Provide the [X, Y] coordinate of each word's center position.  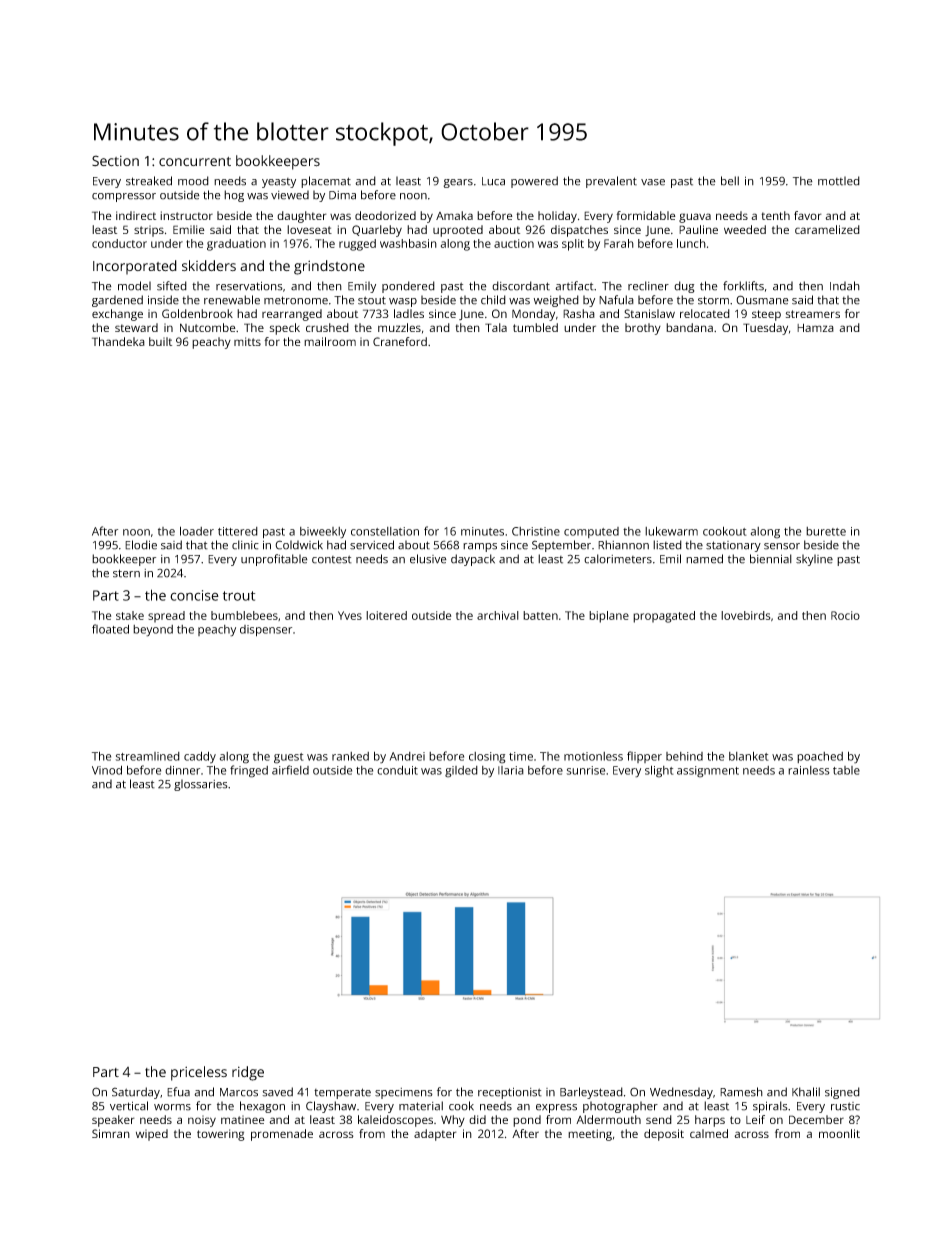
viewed [290, 195]
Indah [845, 286]
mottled [839, 181]
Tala [496, 327]
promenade [282, 1135]
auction [514, 243]
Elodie [141, 545]
